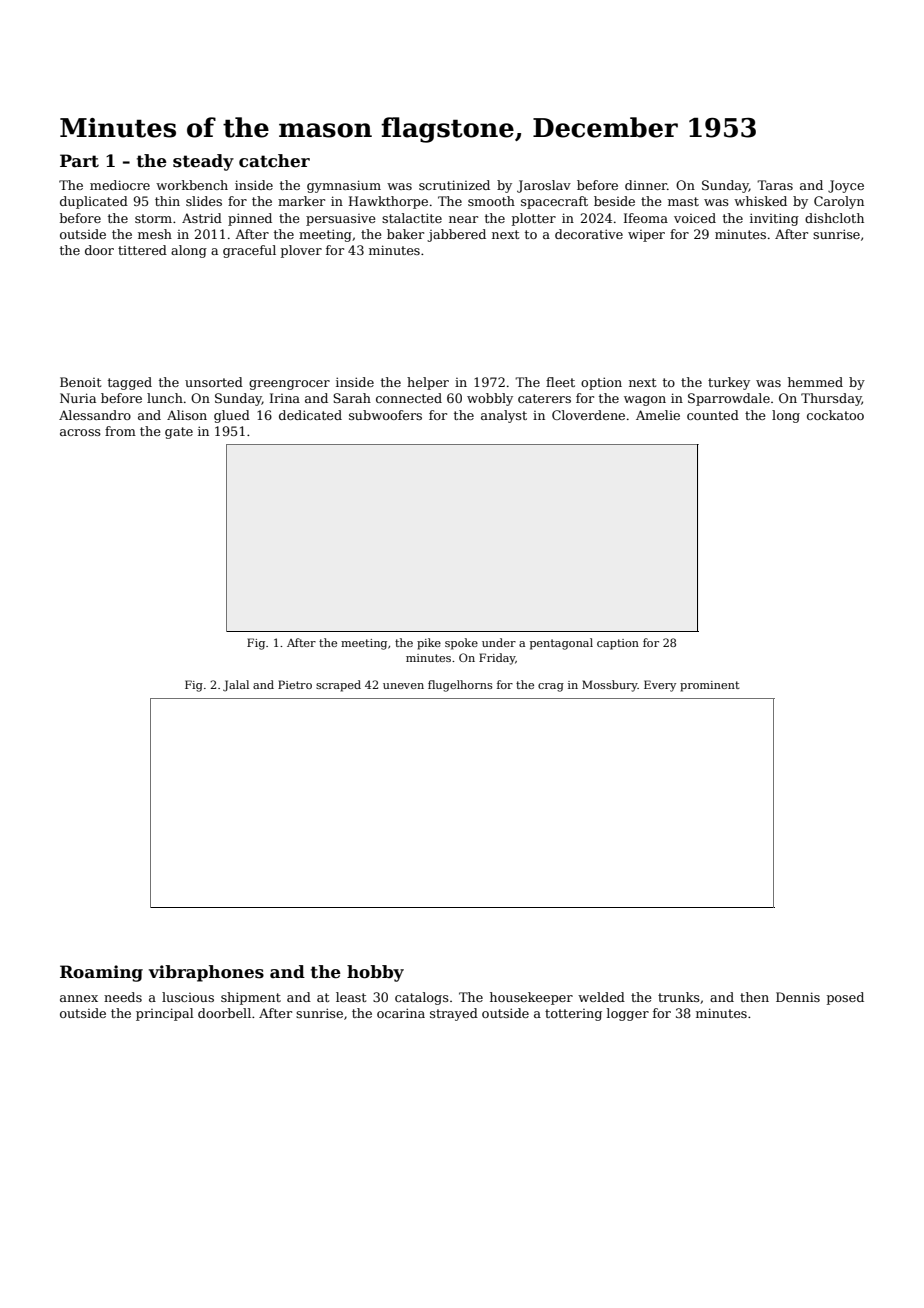  What do you see at coordinates (120, 431) in the document?
I see `from` at bounding box center [120, 431].
